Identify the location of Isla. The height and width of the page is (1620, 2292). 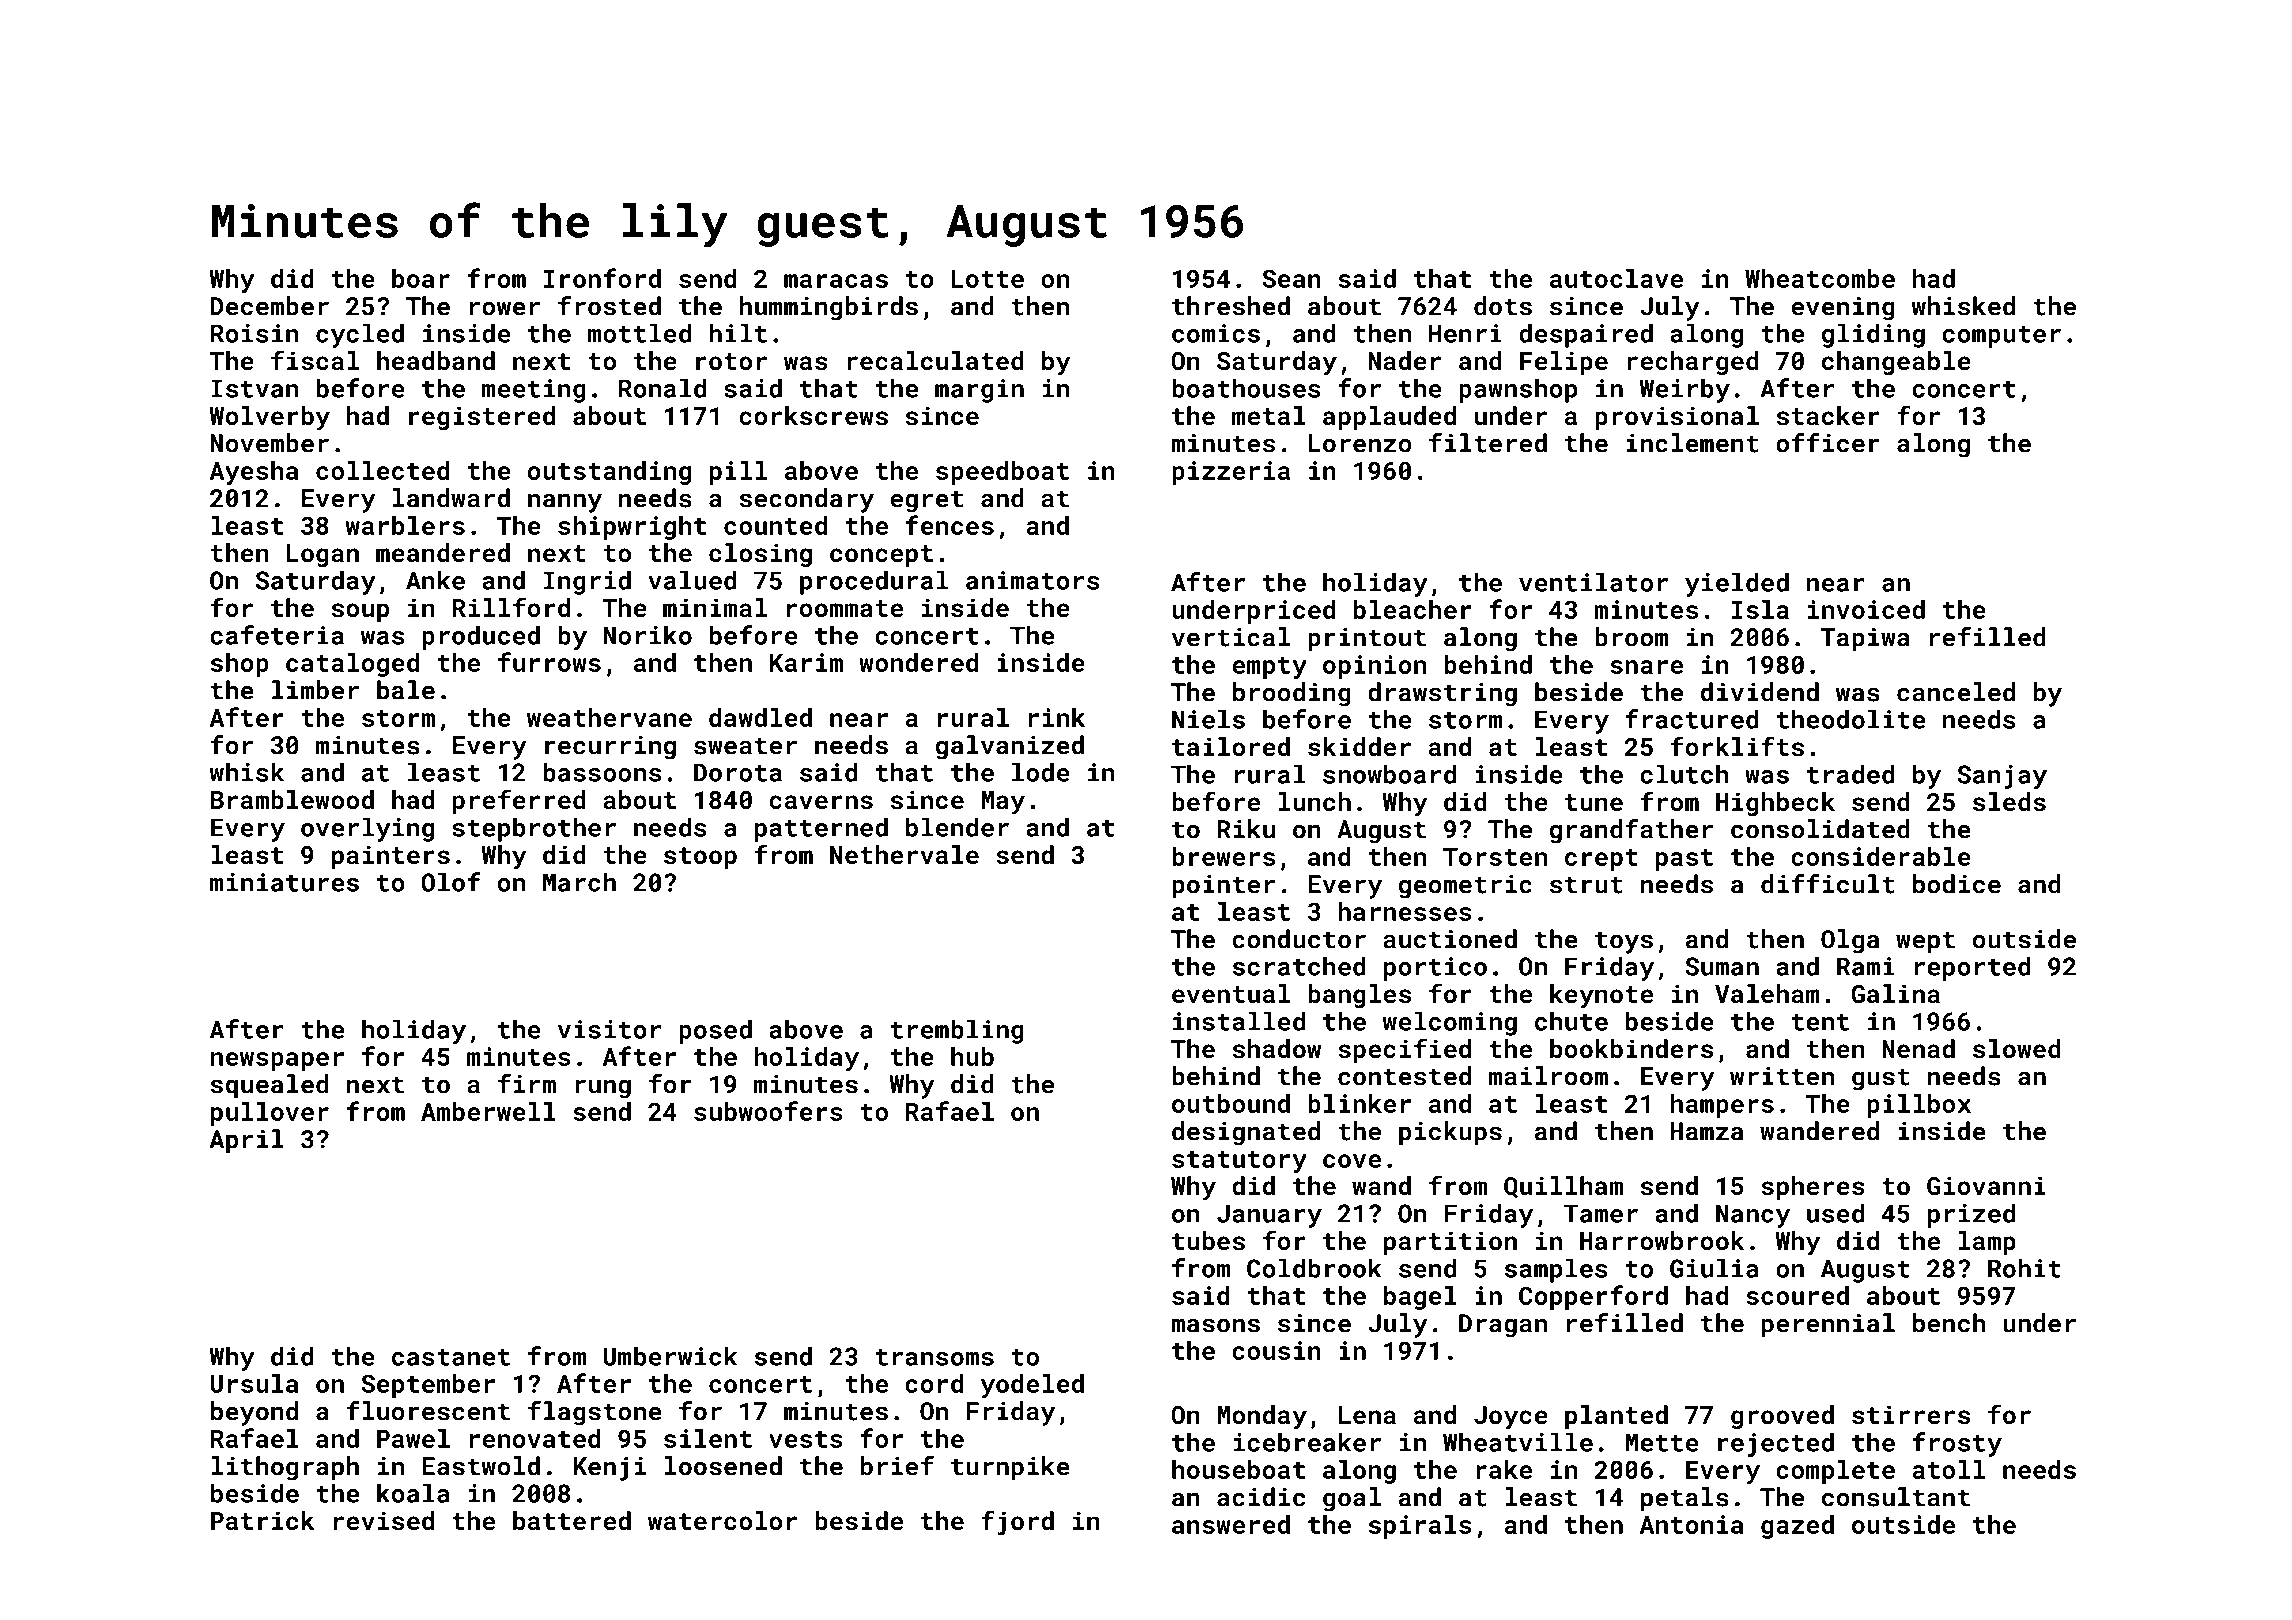
(1760, 609).
